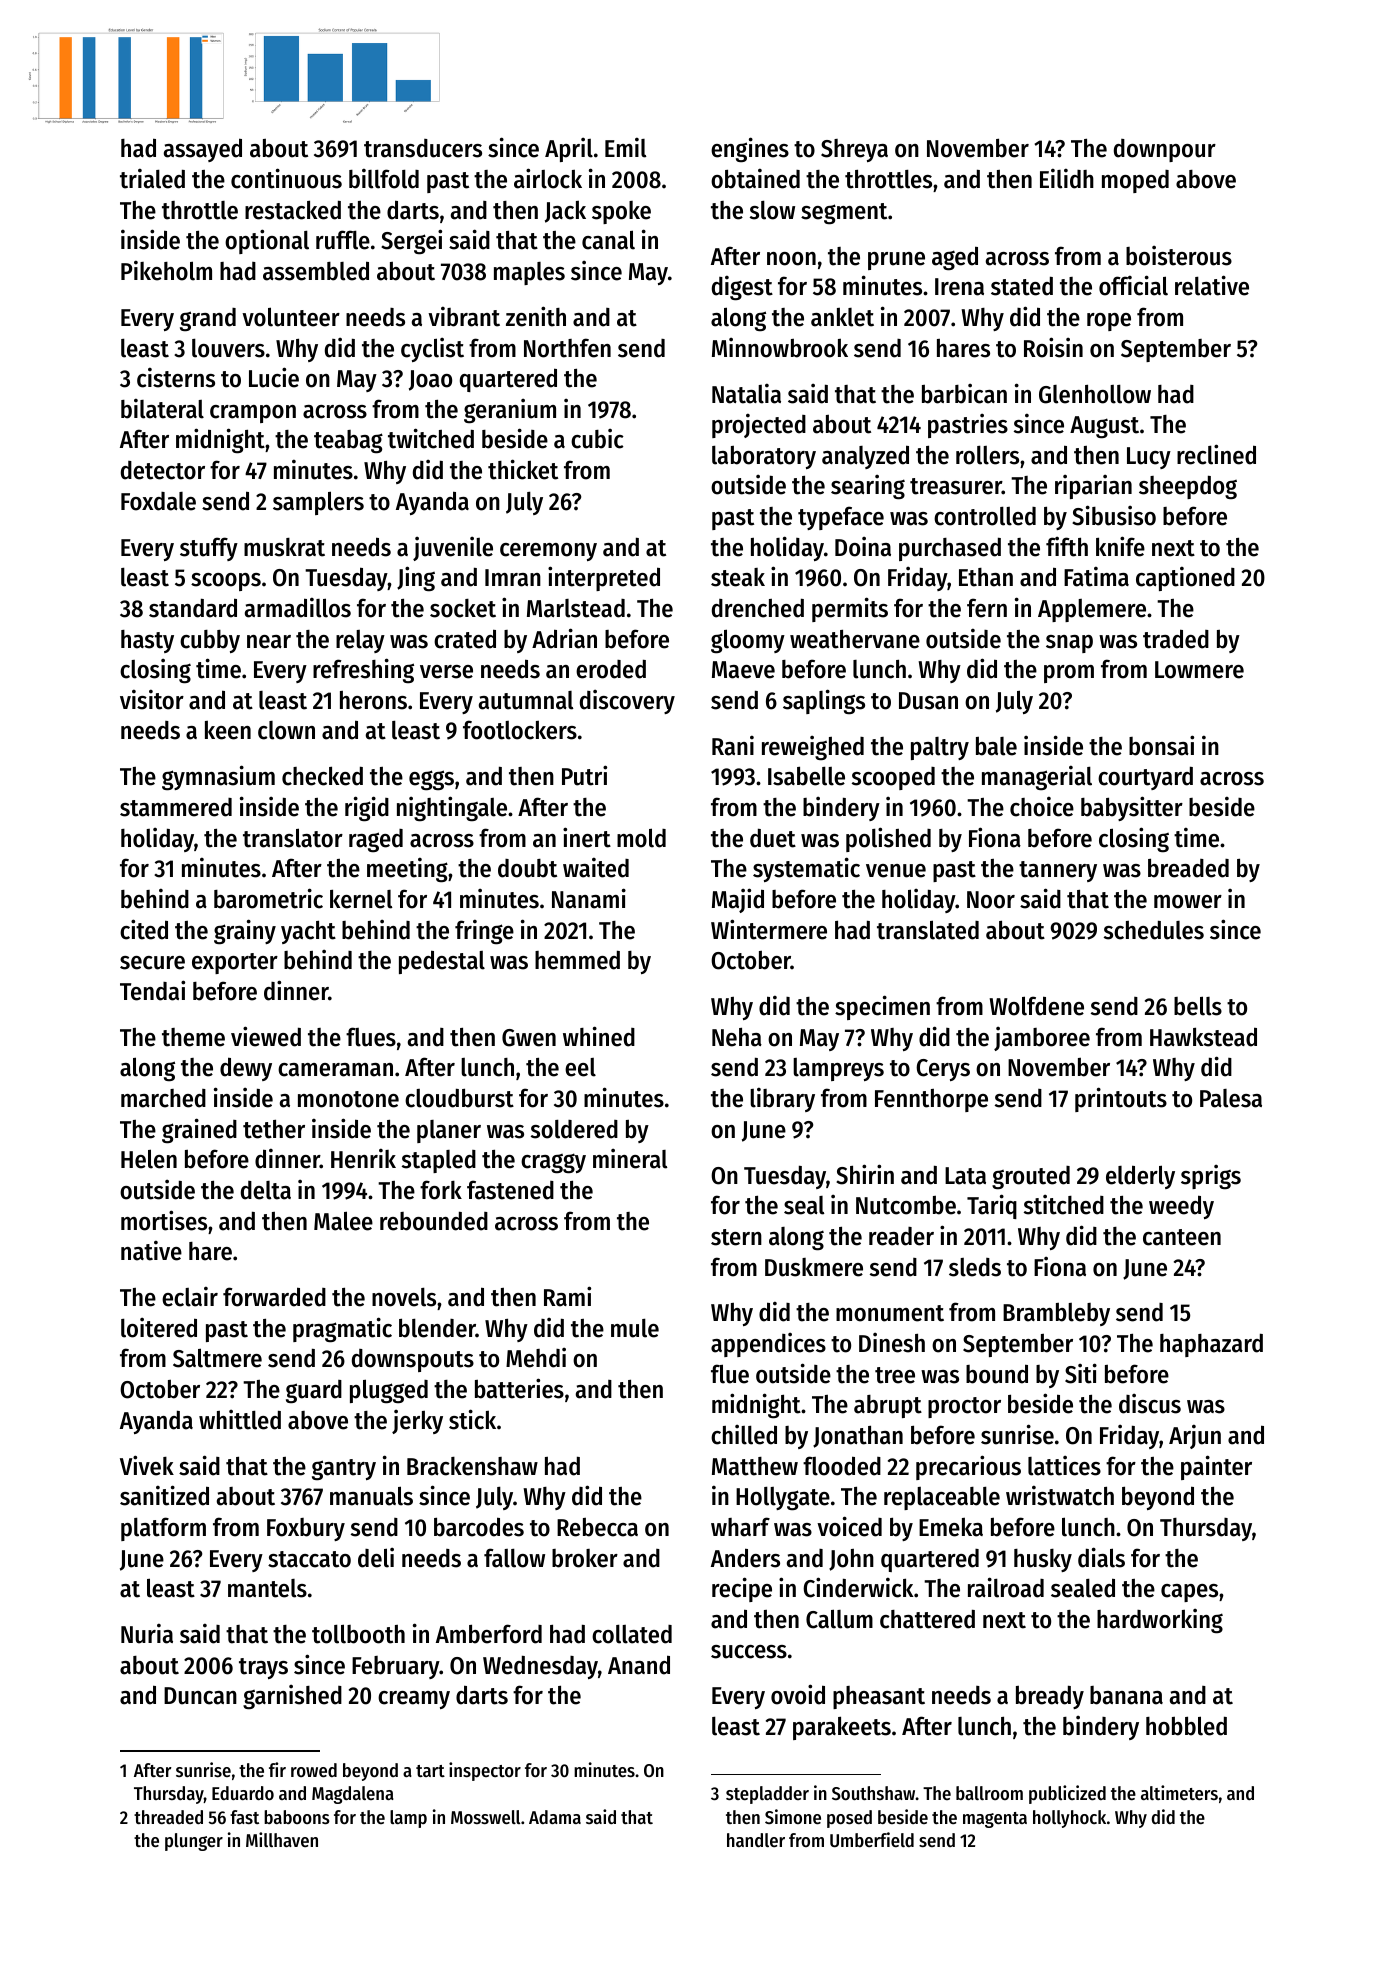 The image size is (1386, 1969). Describe the element at coordinates (335, 1070) in the screenshot. I see `cameraman` at that location.
